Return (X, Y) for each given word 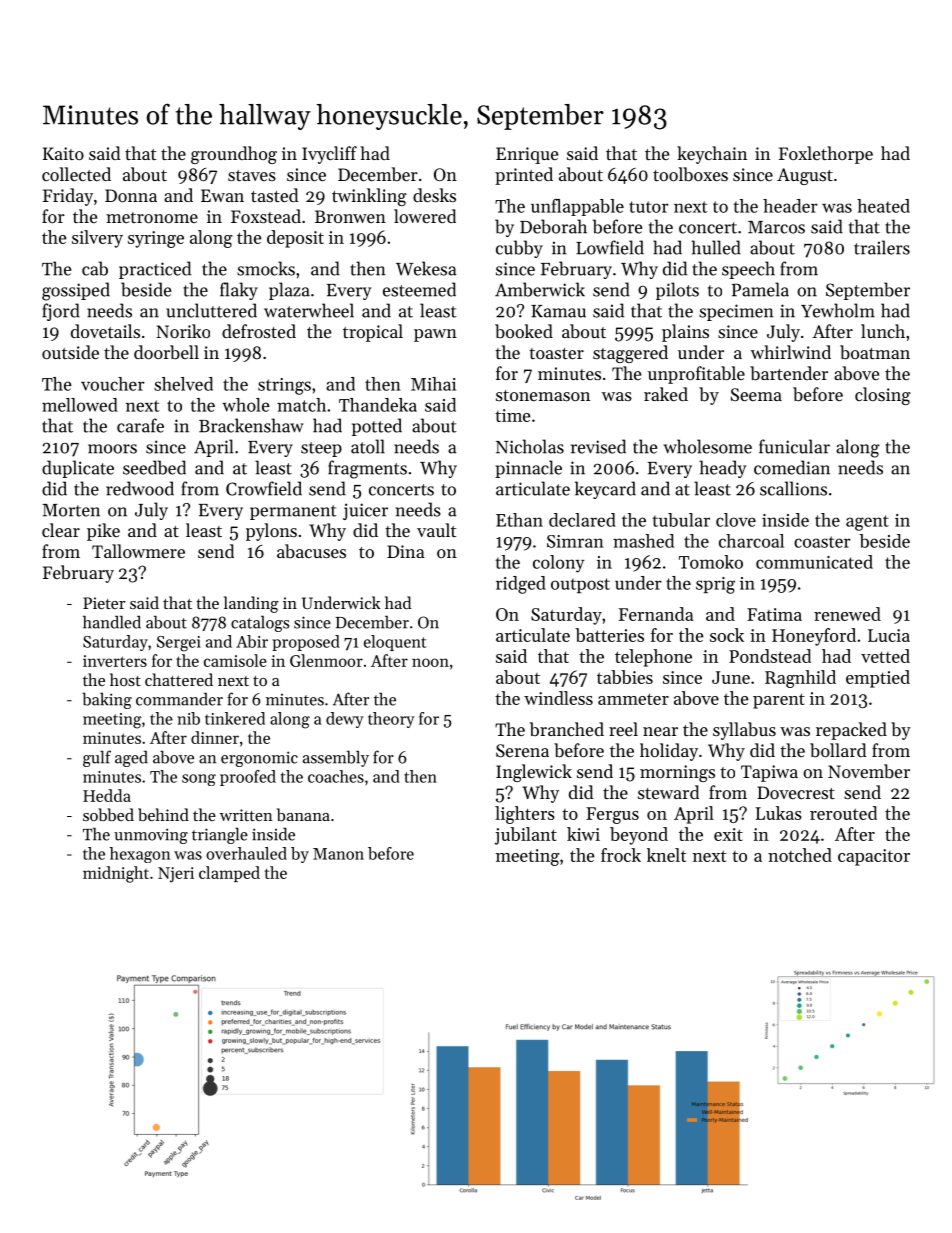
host (125, 679)
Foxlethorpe (826, 155)
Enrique (527, 155)
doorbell (166, 352)
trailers (882, 247)
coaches (336, 776)
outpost (580, 585)
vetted (885, 656)
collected (76, 174)
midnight (116, 874)
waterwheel (309, 310)
